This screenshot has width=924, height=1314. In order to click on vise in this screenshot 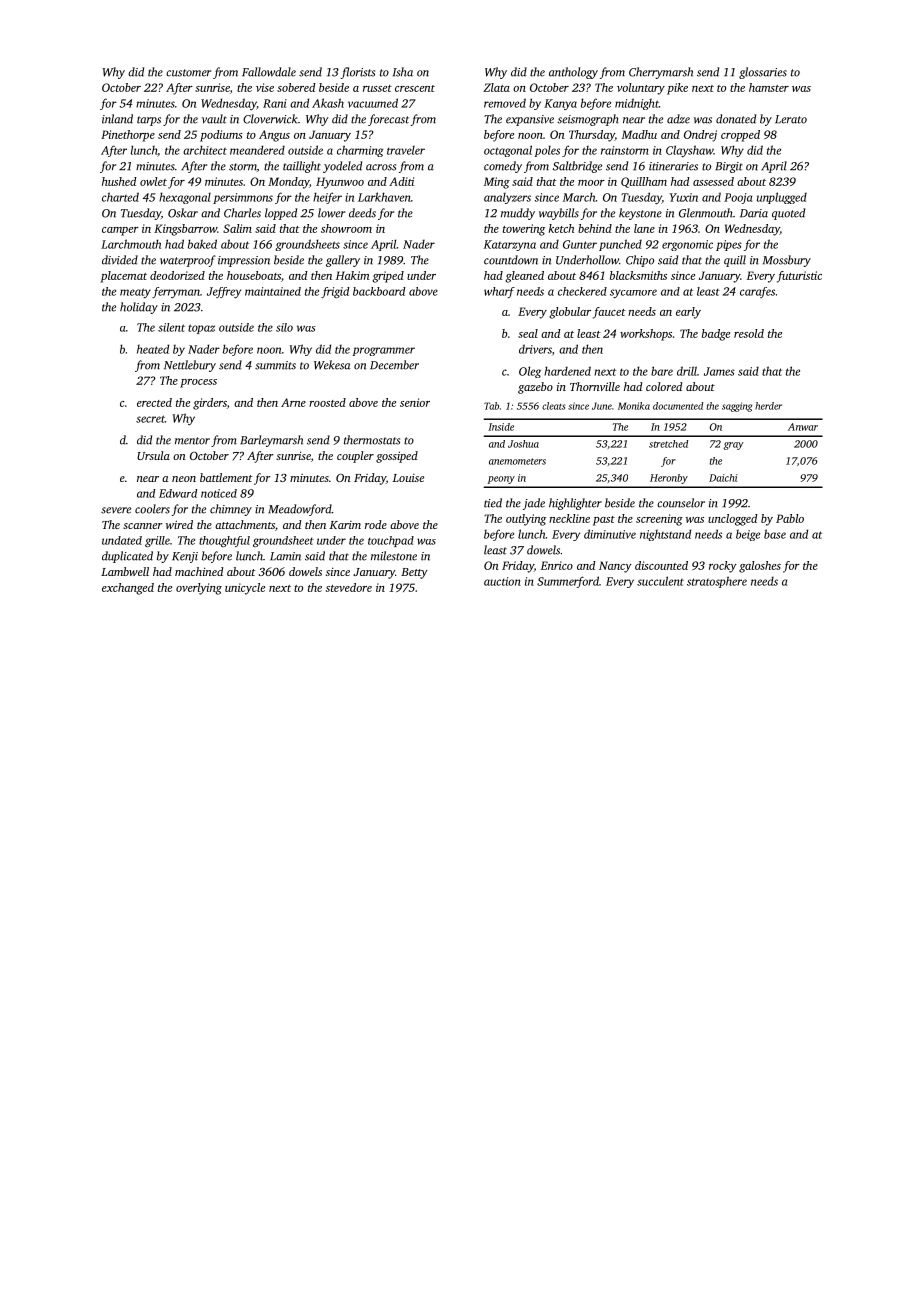, I will do `click(265, 87)`.
